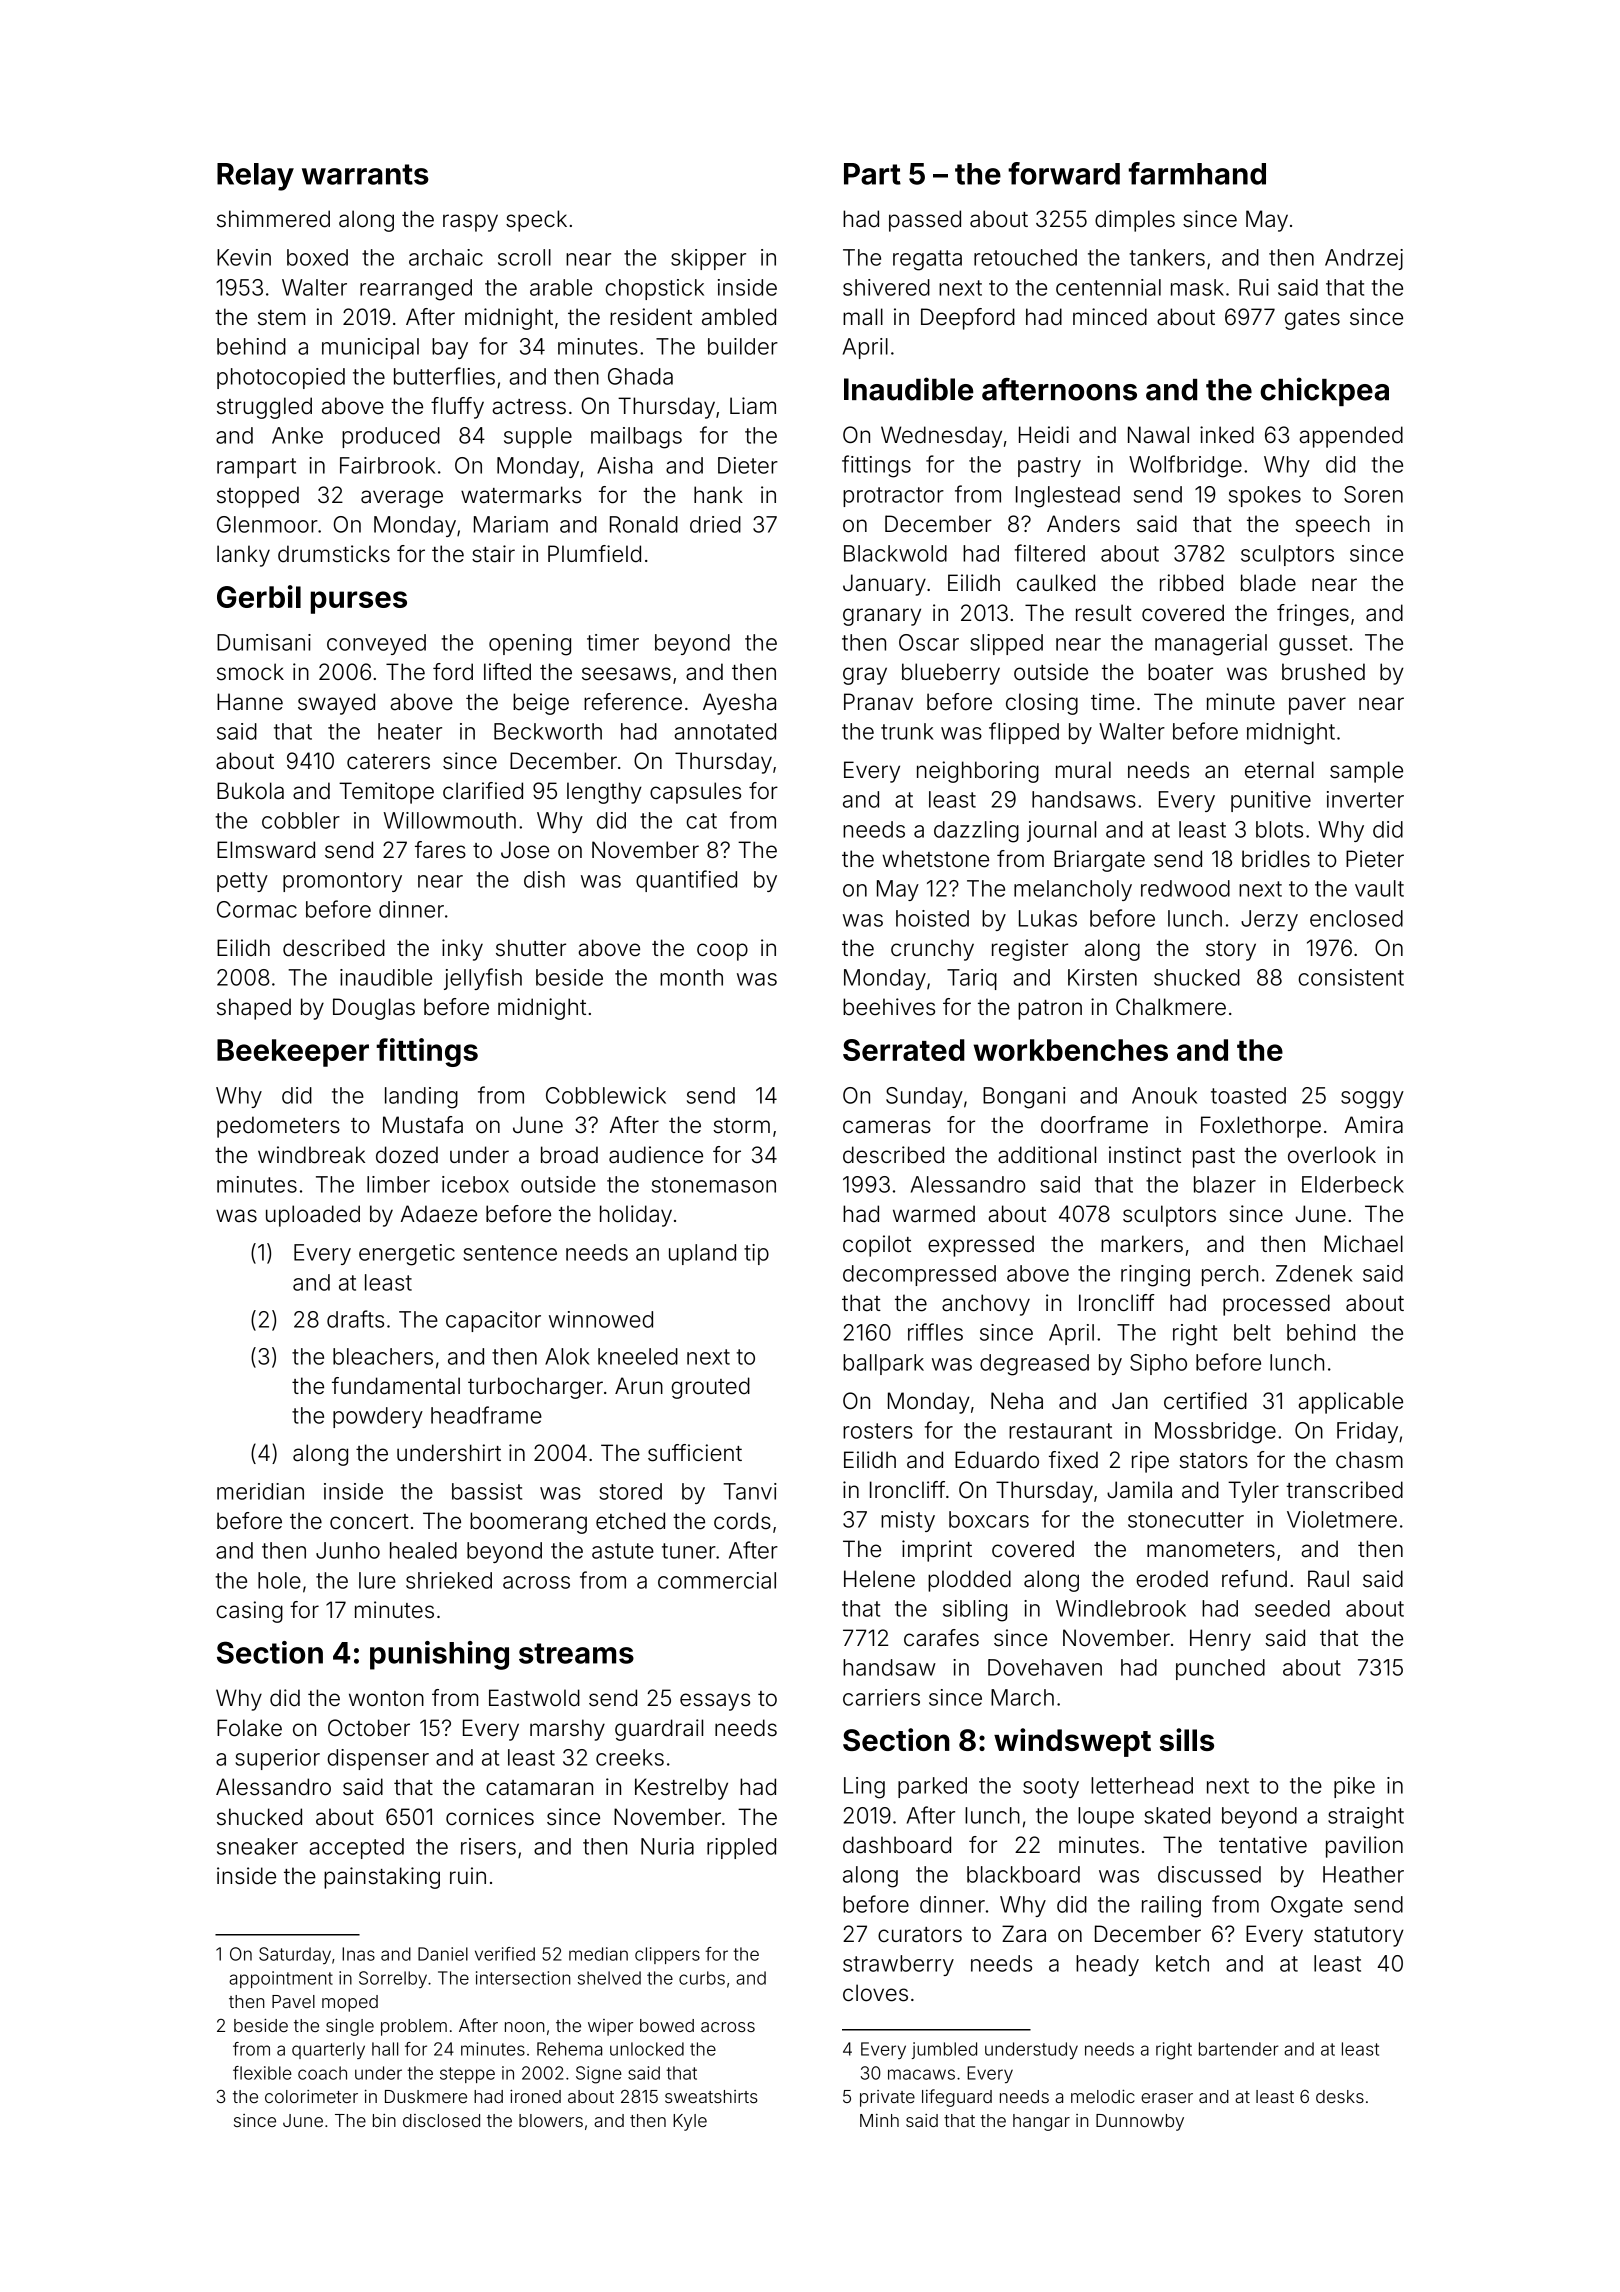 The height and width of the screenshot is (2292, 1620). Describe the element at coordinates (1072, 1742) in the screenshot. I see `windswept` at that location.
